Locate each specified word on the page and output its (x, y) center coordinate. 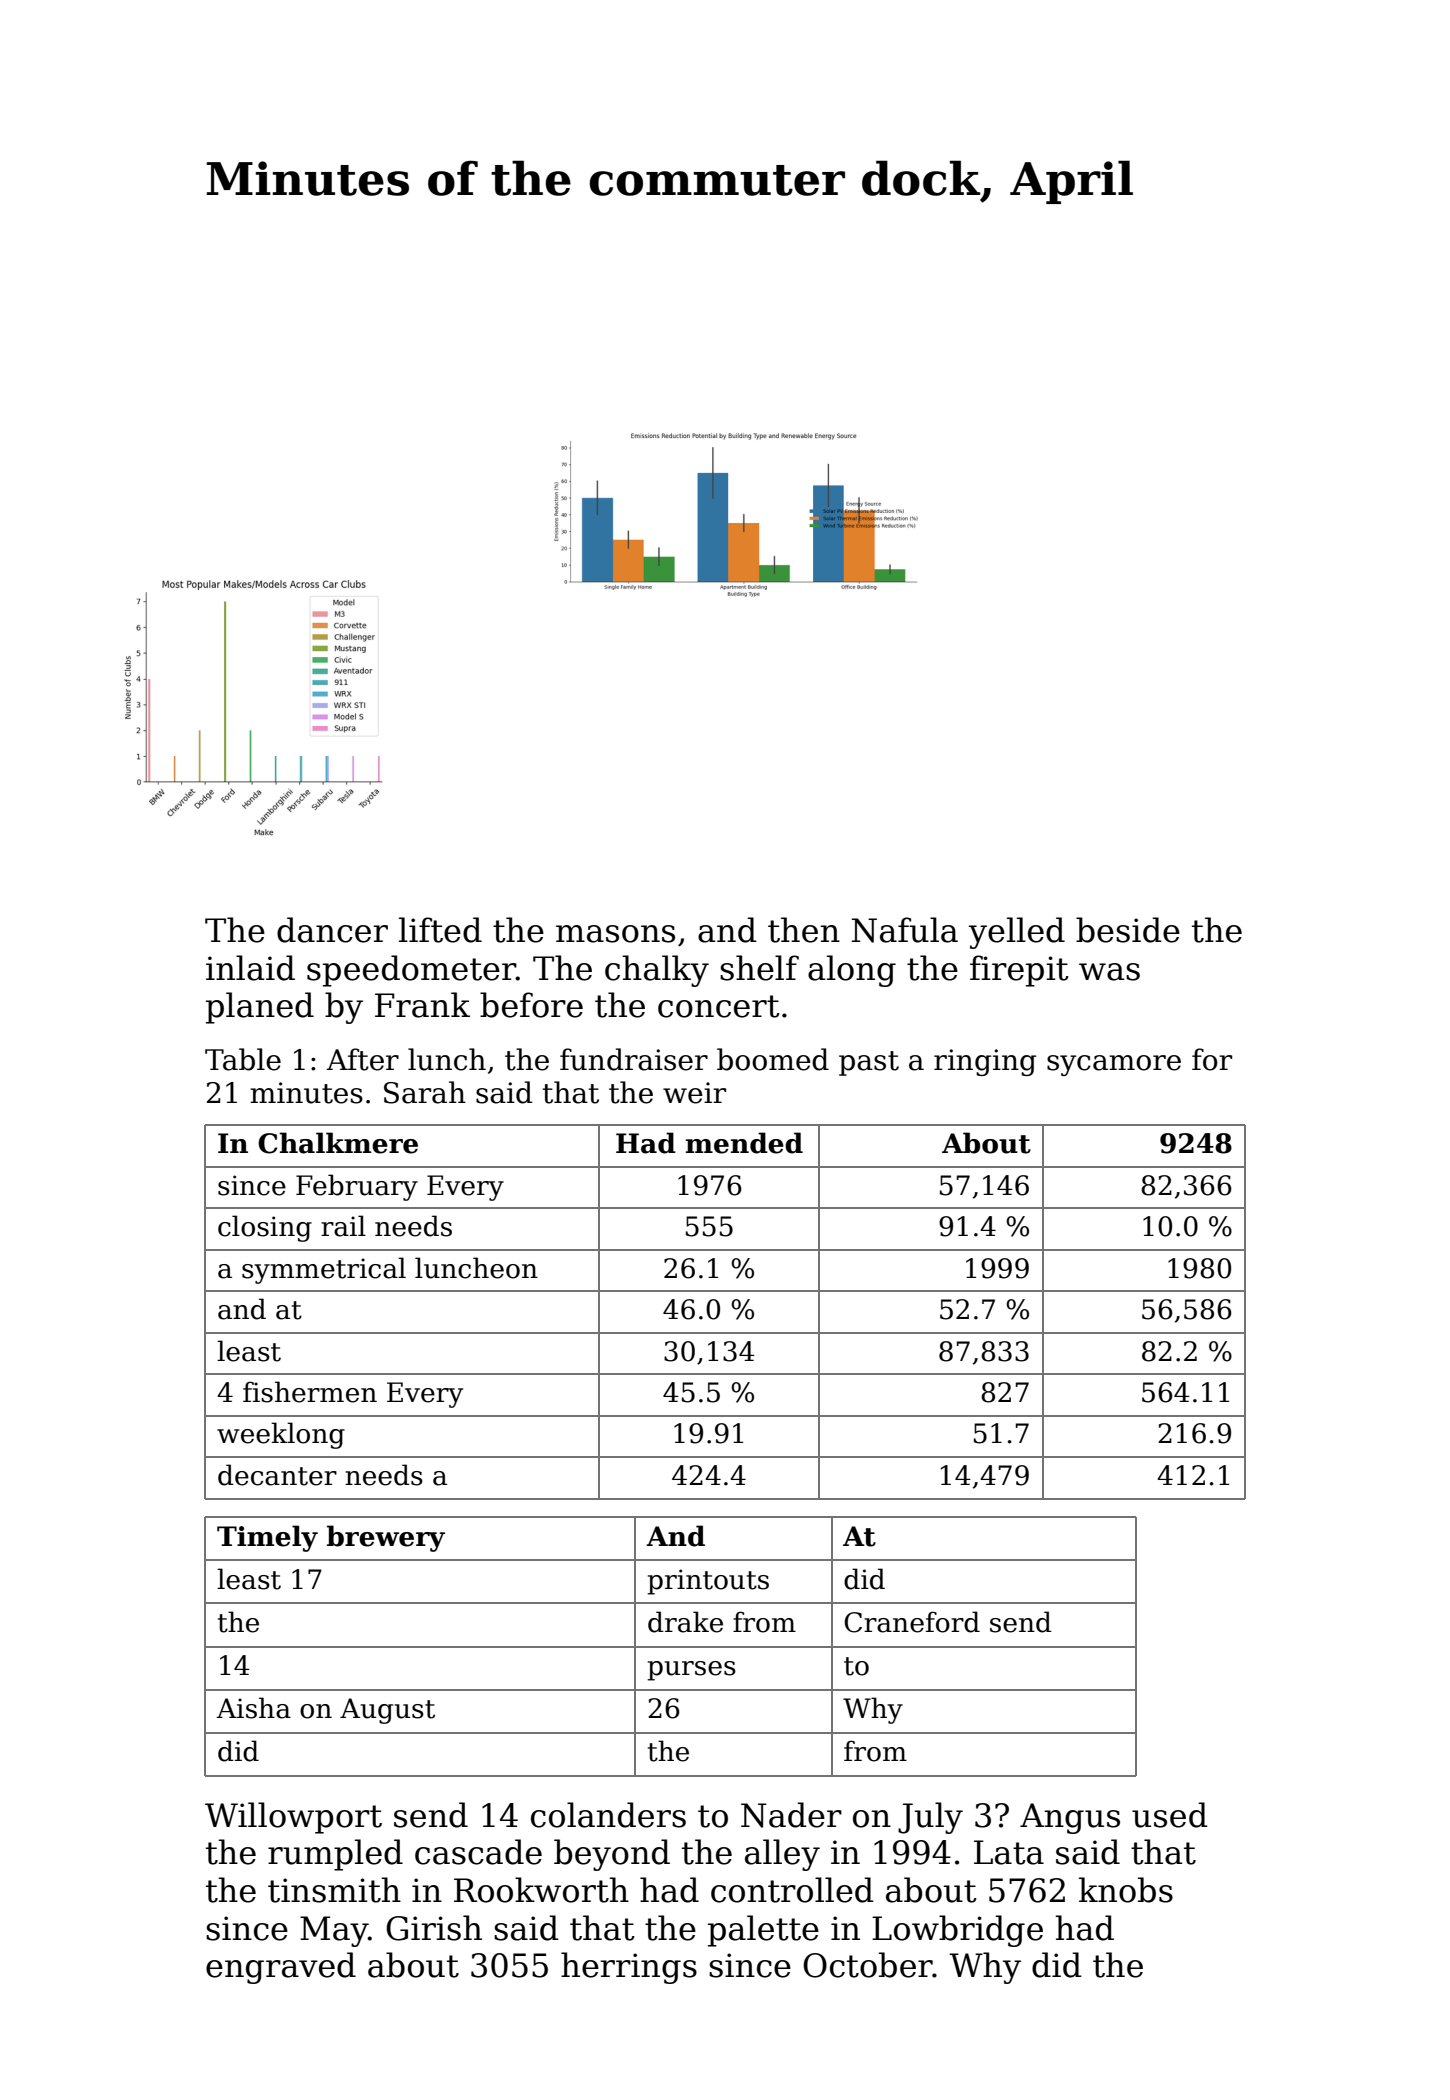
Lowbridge (957, 1931)
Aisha (253, 1708)
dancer (332, 930)
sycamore (1114, 1065)
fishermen (310, 1392)
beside (1128, 930)
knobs (1126, 1890)
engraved (281, 1968)
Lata (1009, 1852)
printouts (708, 1582)
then (804, 930)
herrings (629, 1968)
